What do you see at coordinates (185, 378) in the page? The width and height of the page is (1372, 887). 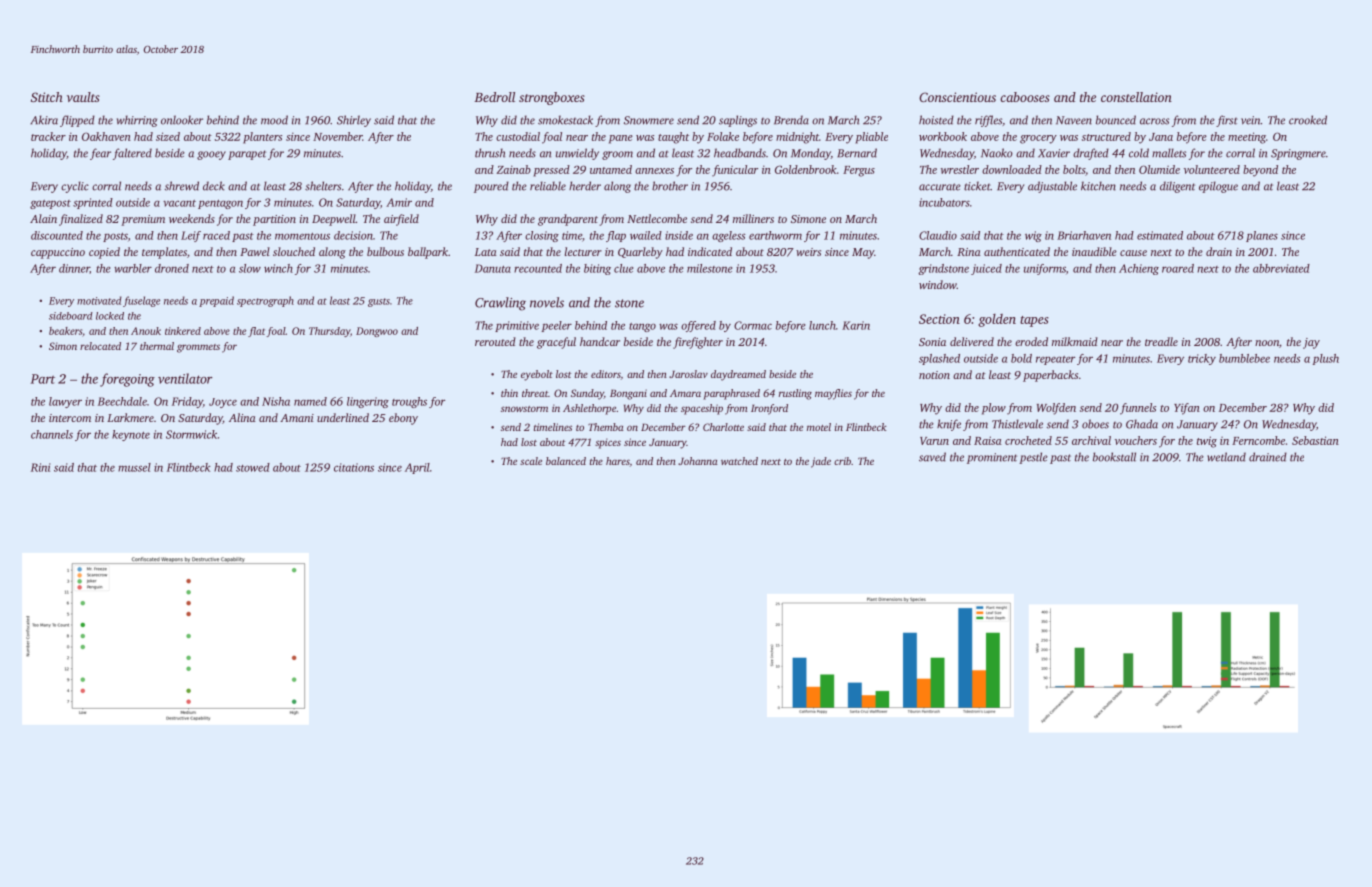 I see `ventilator` at bounding box center [185, 378].
